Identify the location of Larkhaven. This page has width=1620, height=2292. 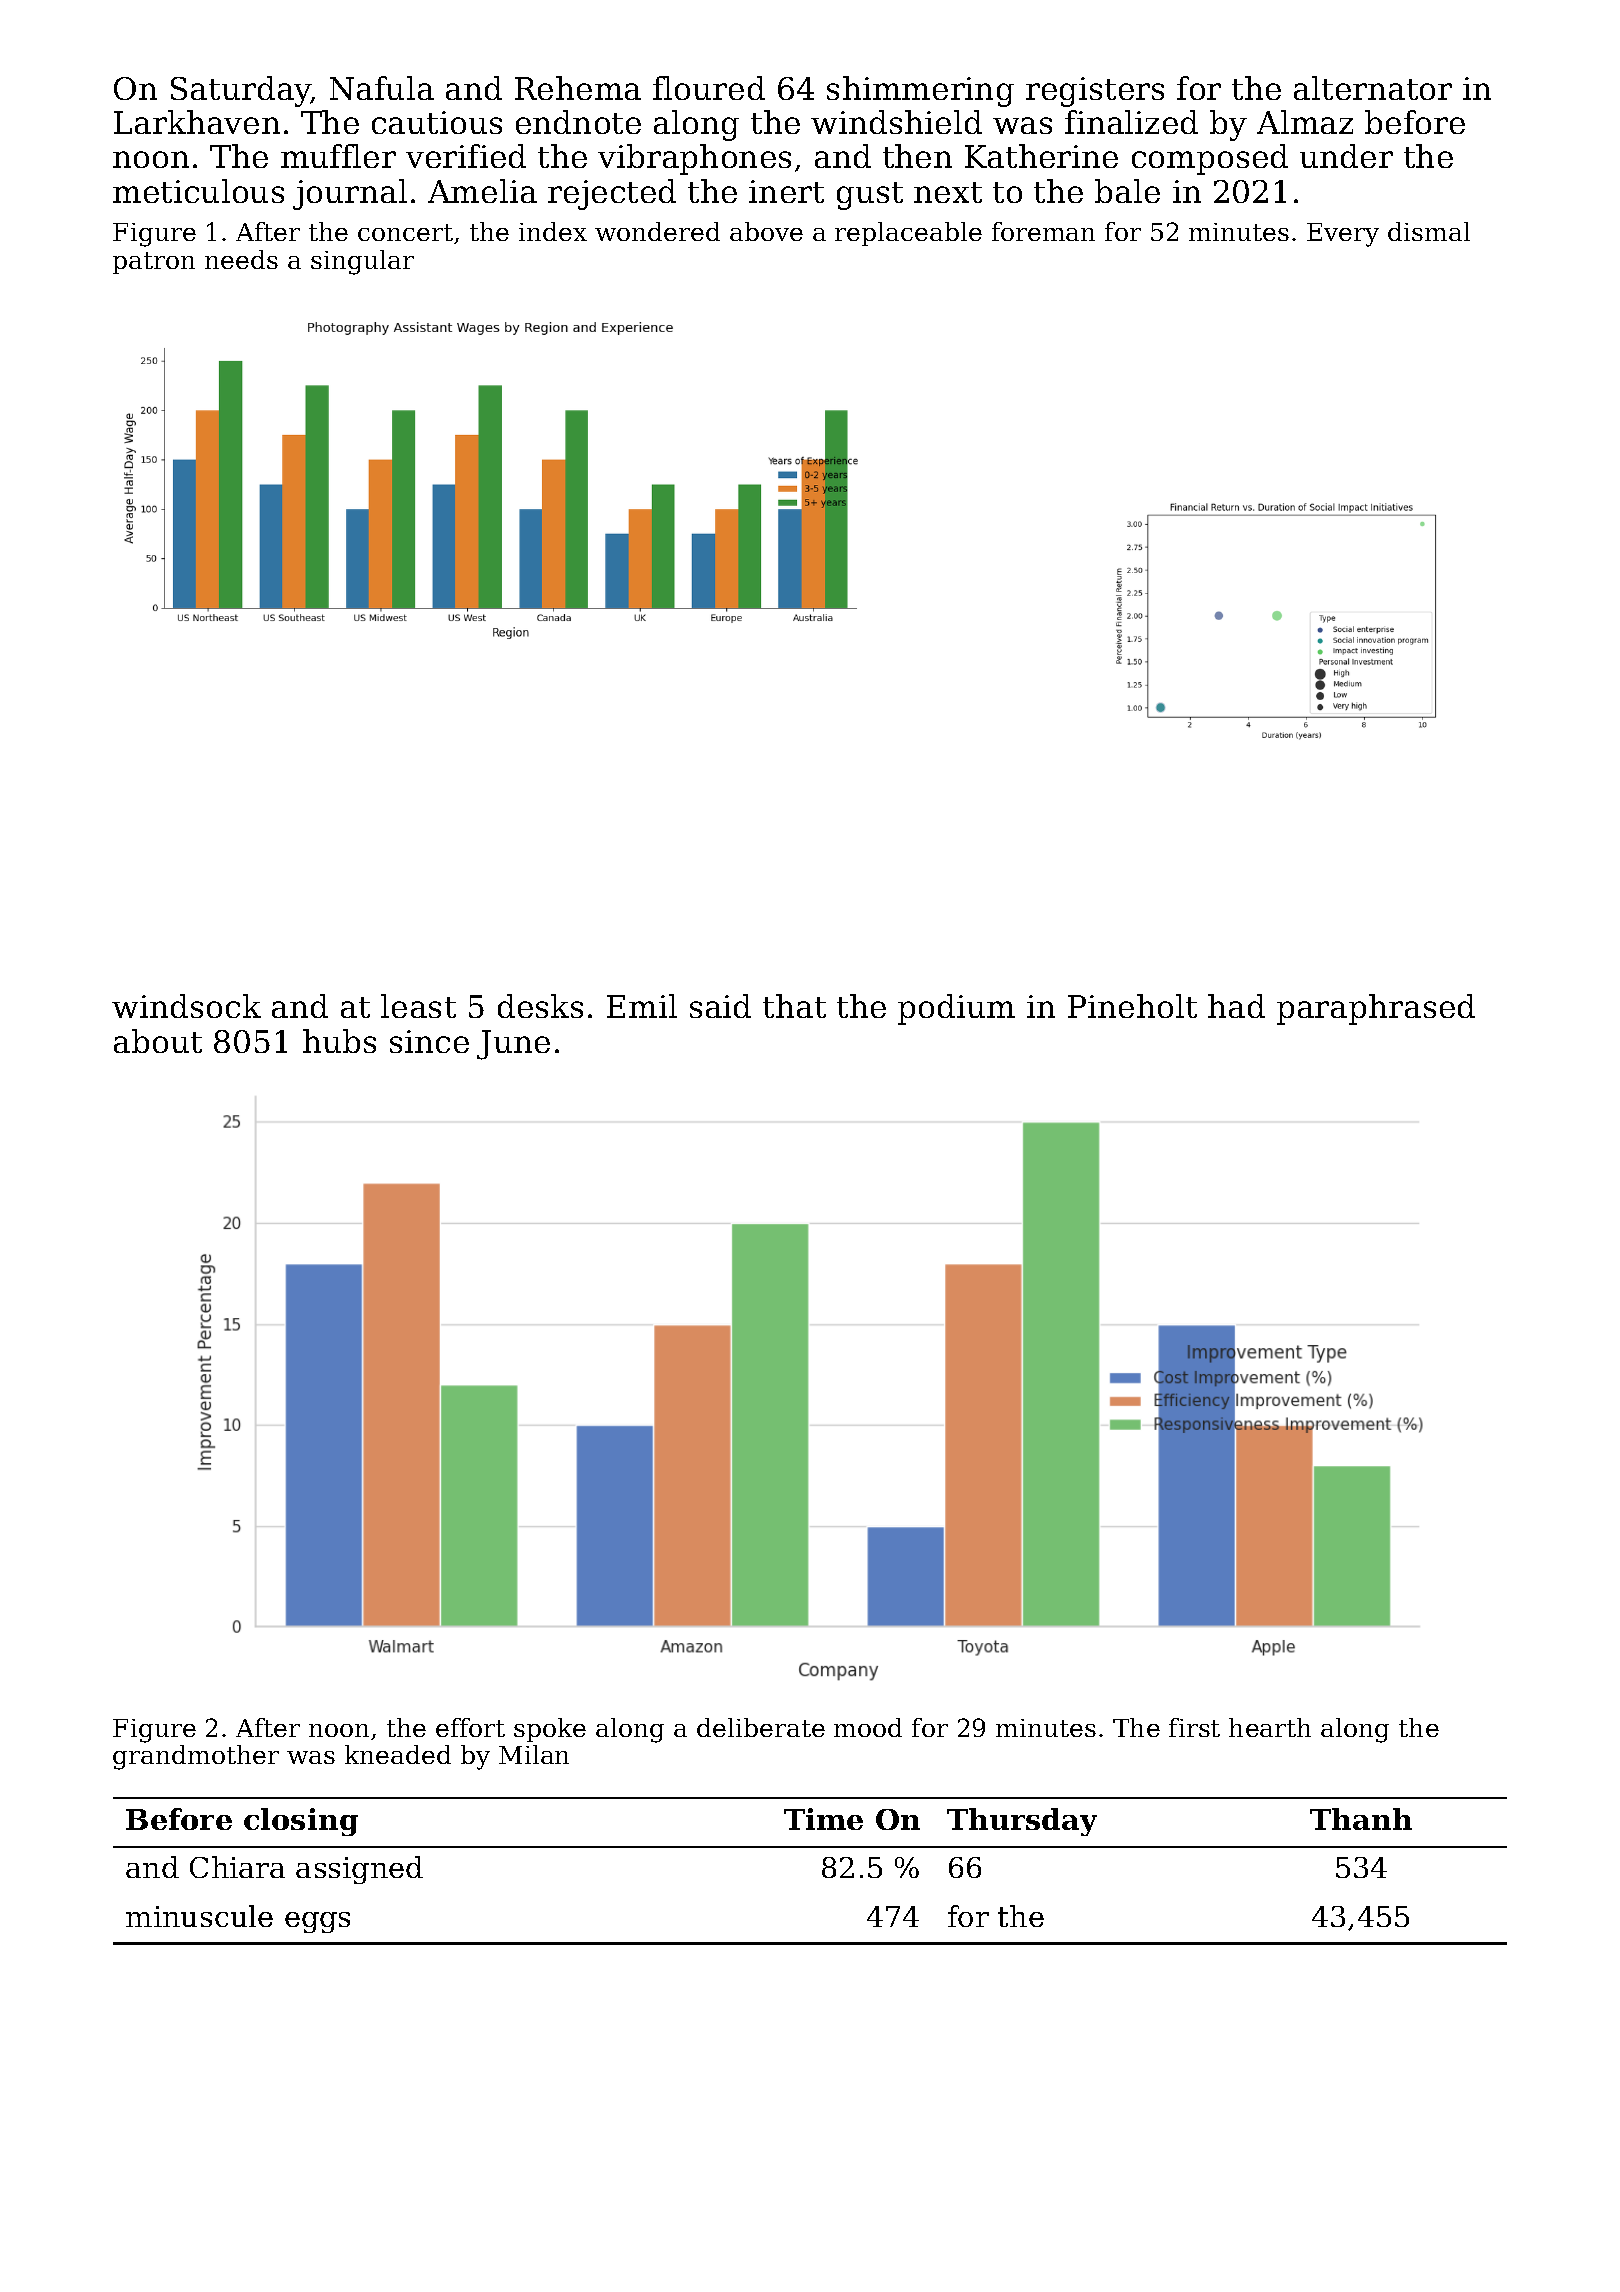
(197, 122).
